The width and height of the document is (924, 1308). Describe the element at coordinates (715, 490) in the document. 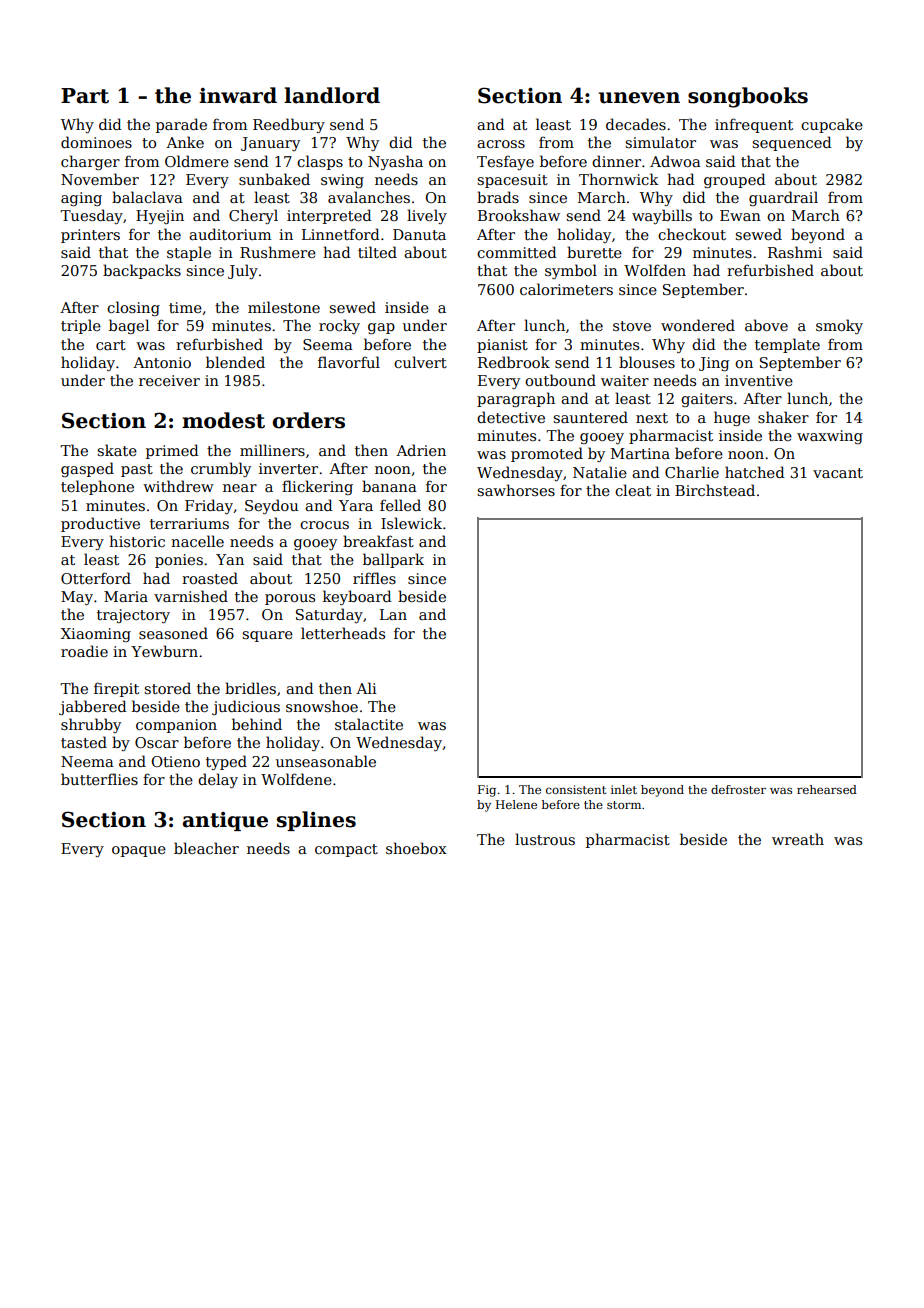

I see `Birchstead` at that location.
